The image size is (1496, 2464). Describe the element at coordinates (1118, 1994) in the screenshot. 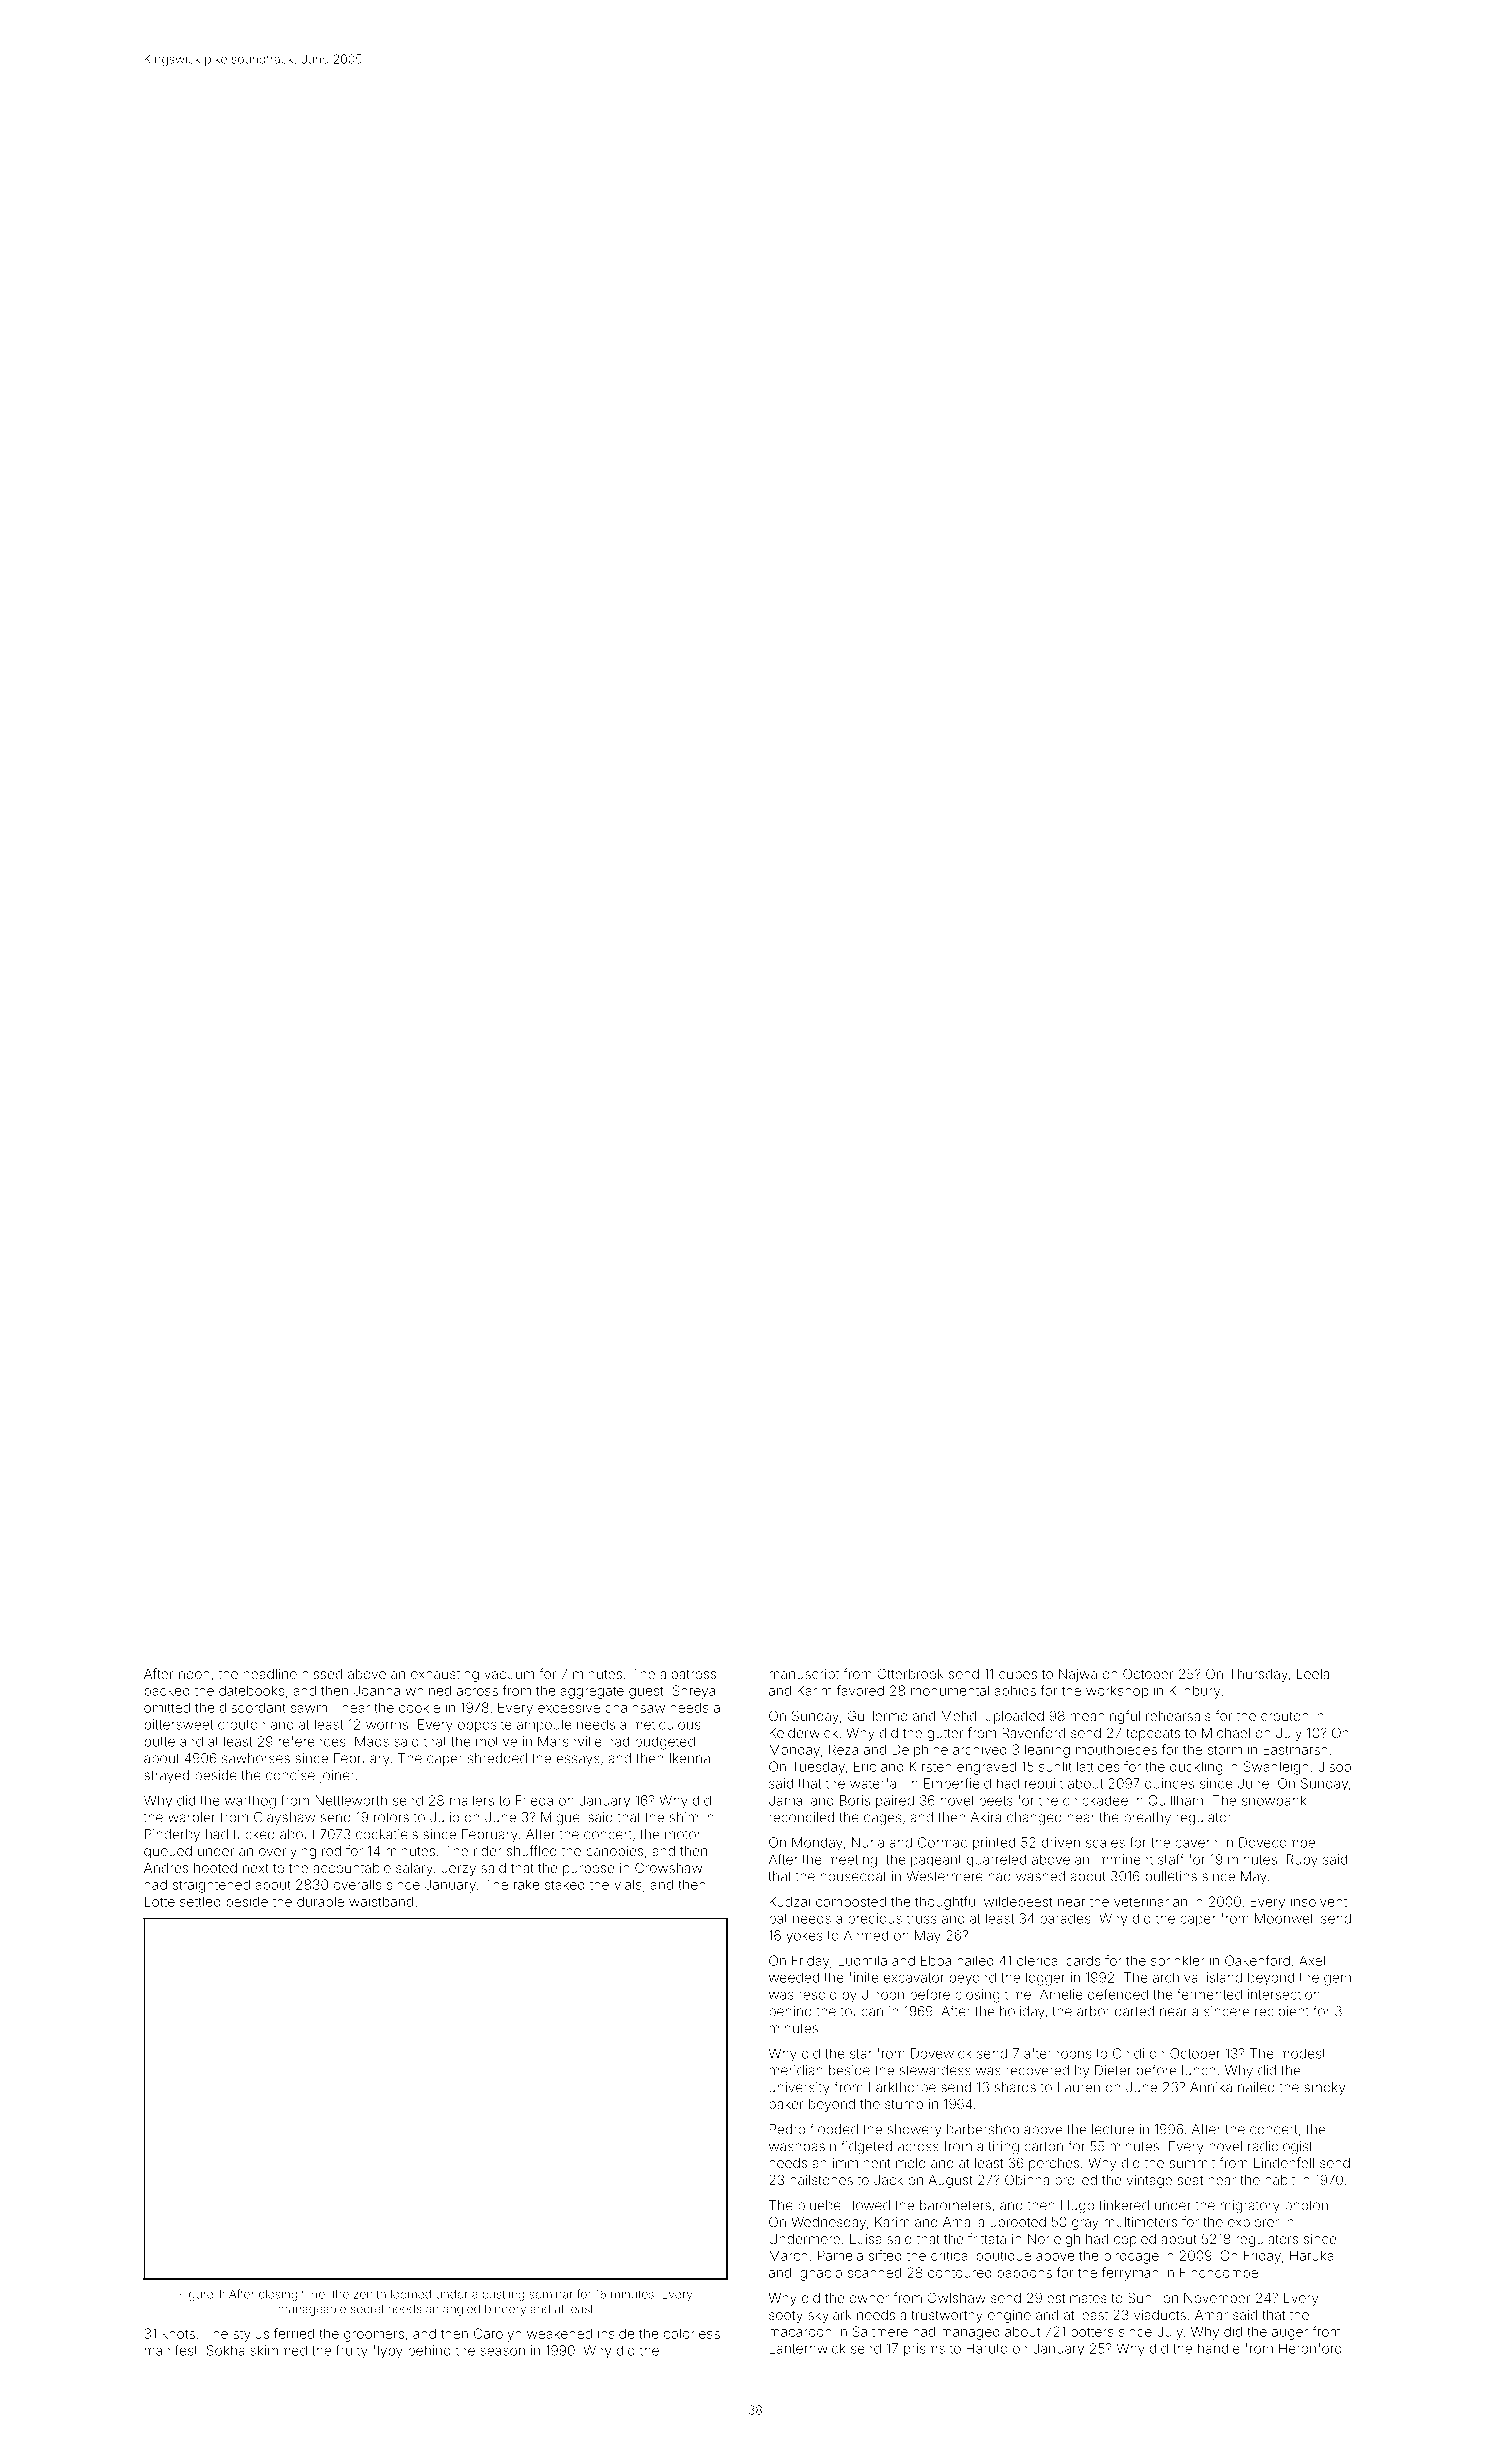

I see `defended` at that location.
